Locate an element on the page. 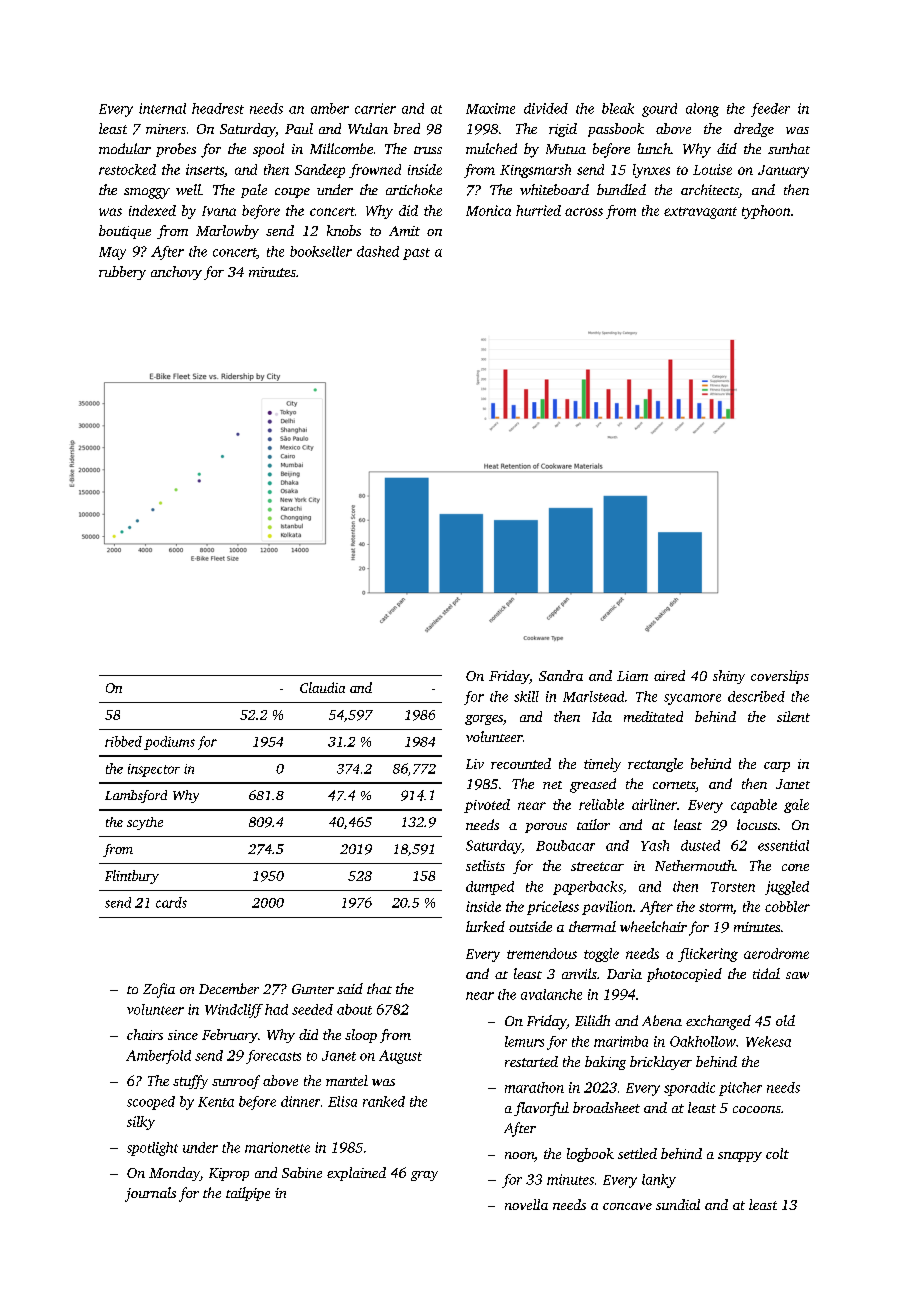 The height and width of the page is (1316, 908). ranked is located at coordinates (384, 1101).
